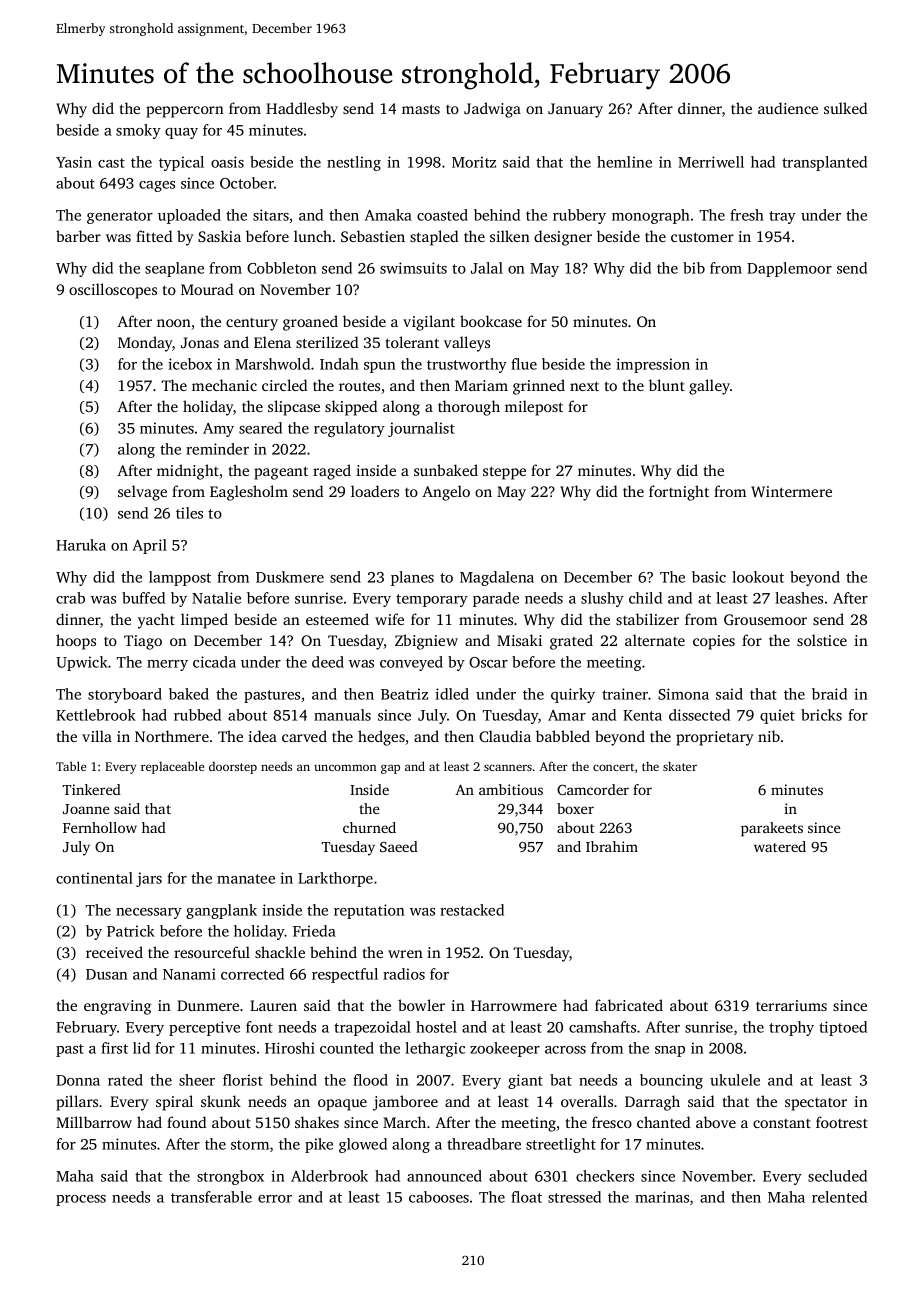 This page has height=1308, width=924. Describe the element at coordinates (845, 108) in the page. I see `sulked` at that location.
